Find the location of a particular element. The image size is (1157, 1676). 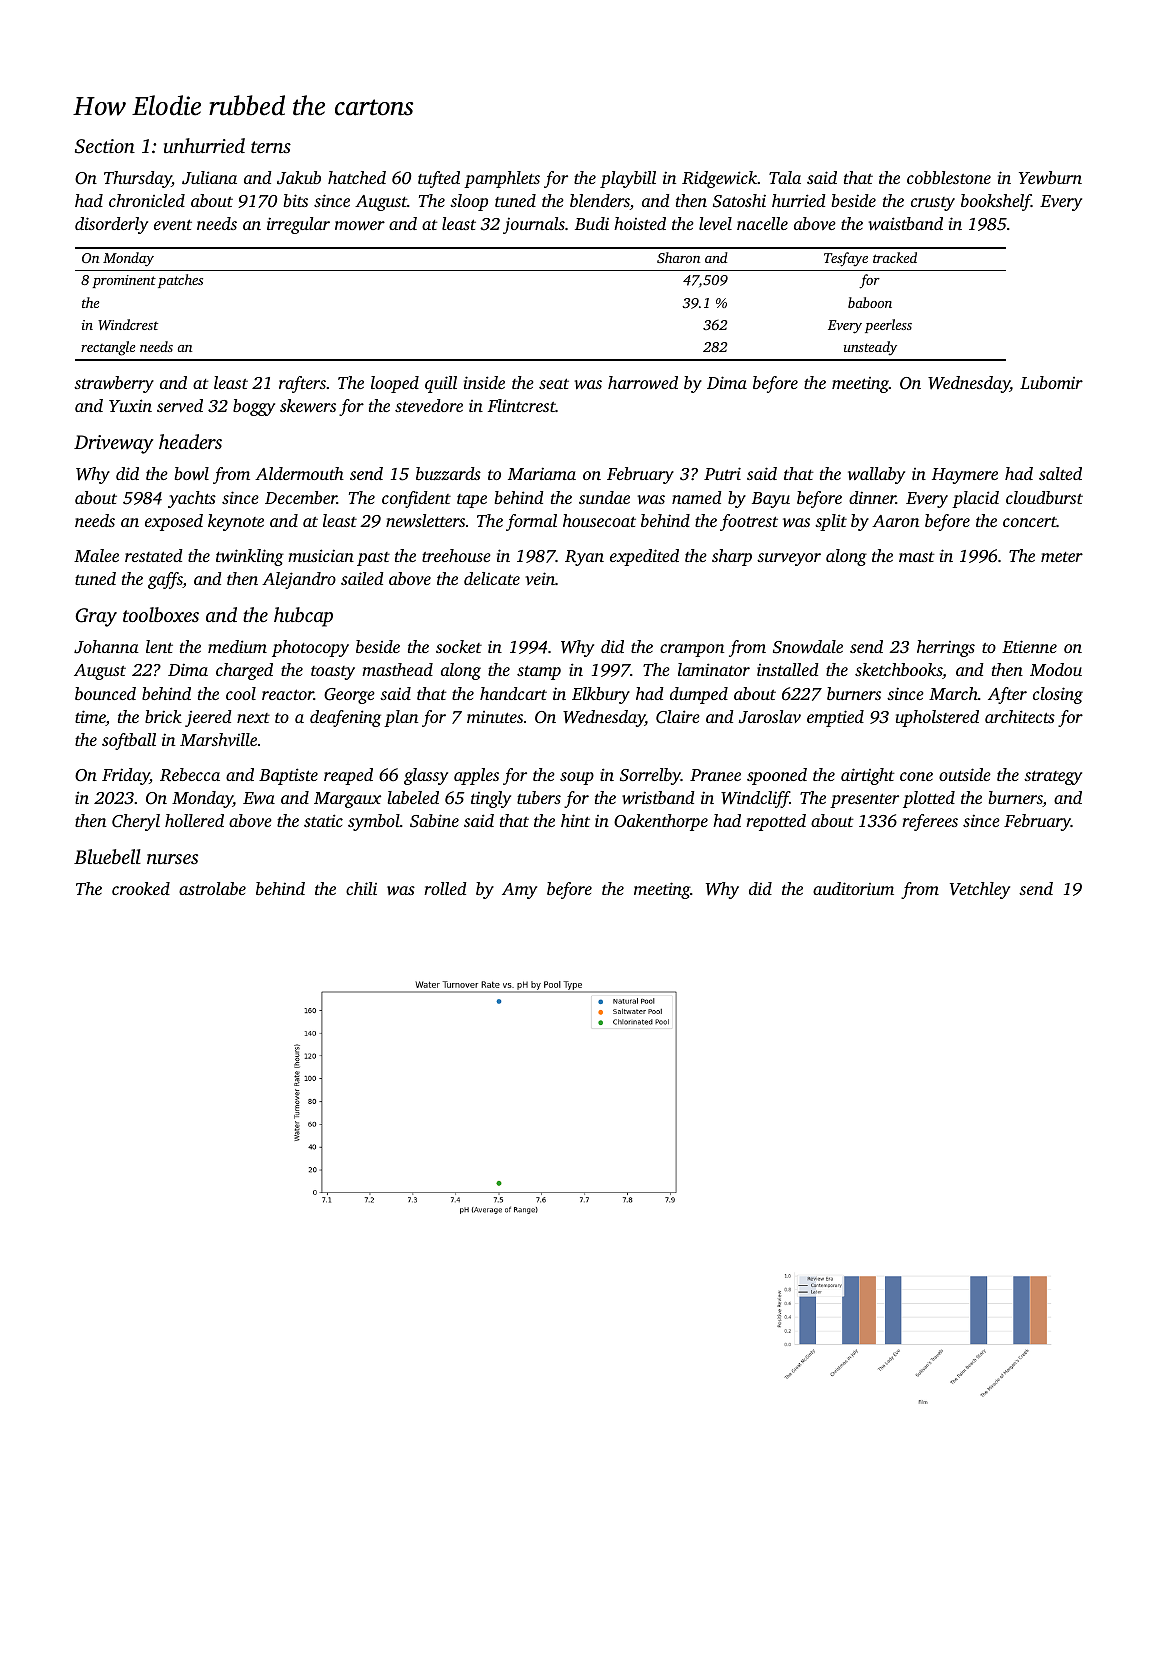

Lubomir is located at coordinates (1051, 382).
